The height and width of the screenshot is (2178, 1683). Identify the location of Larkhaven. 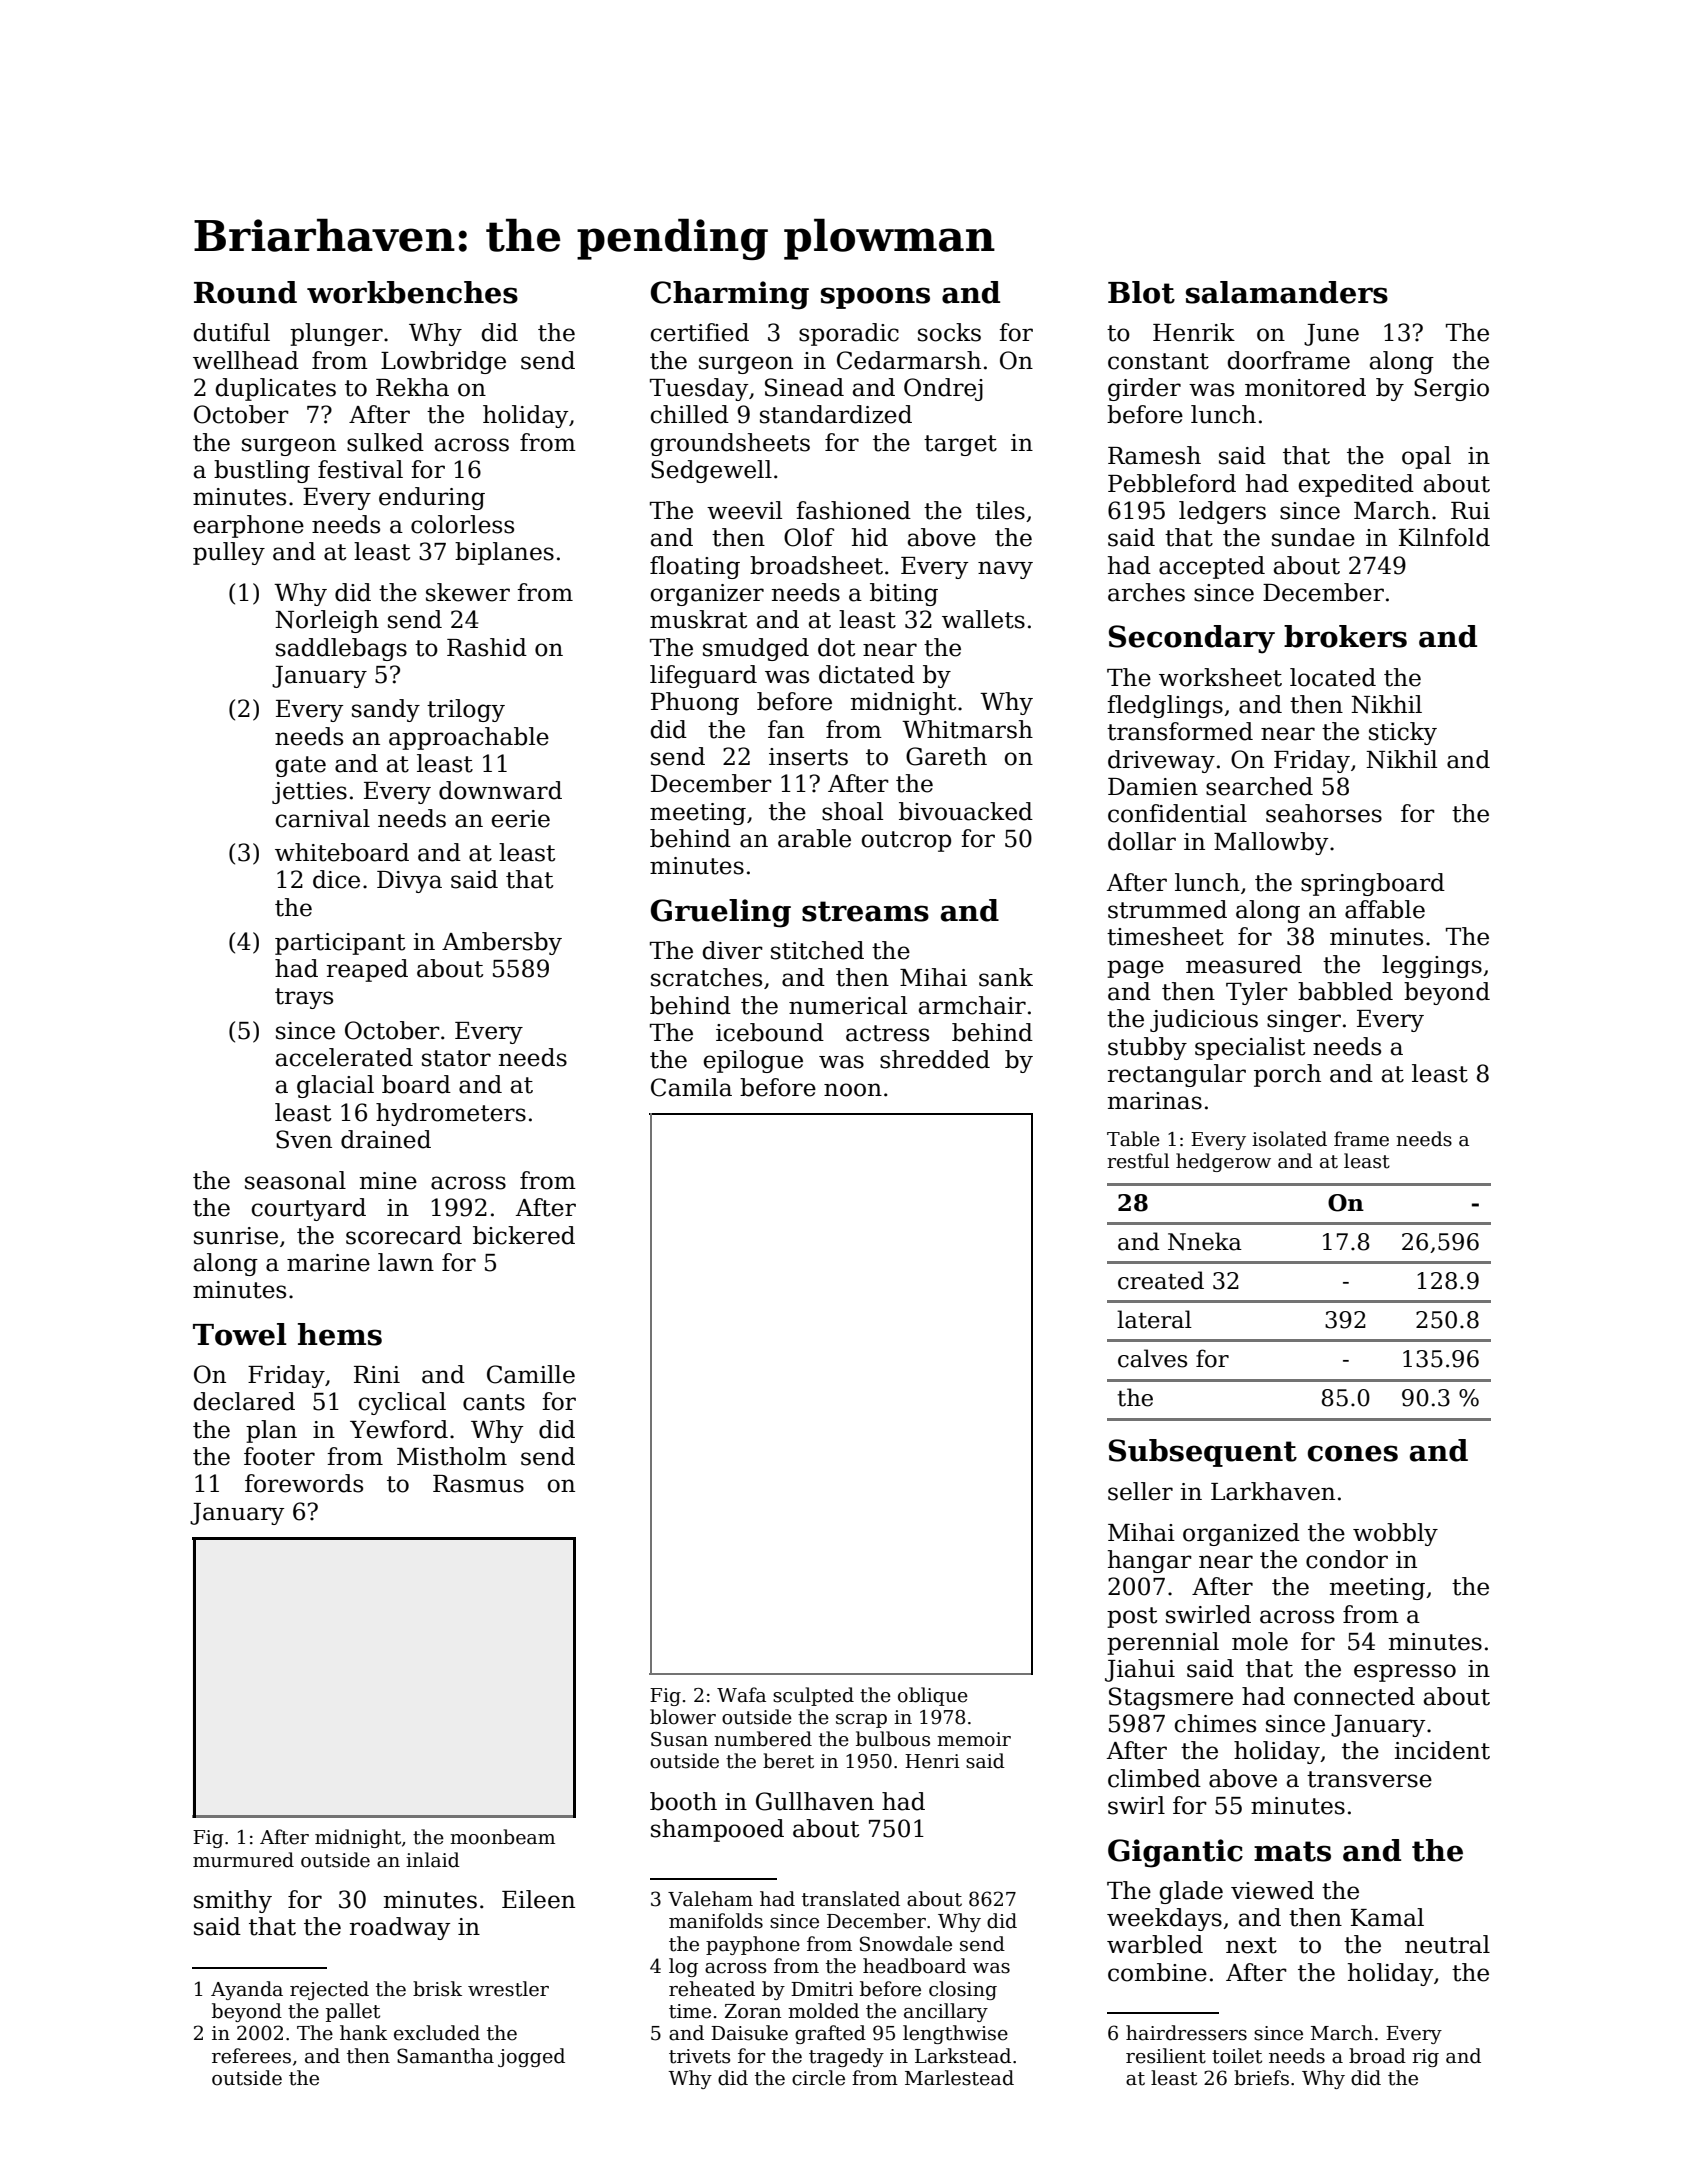
(1273, 1491).
